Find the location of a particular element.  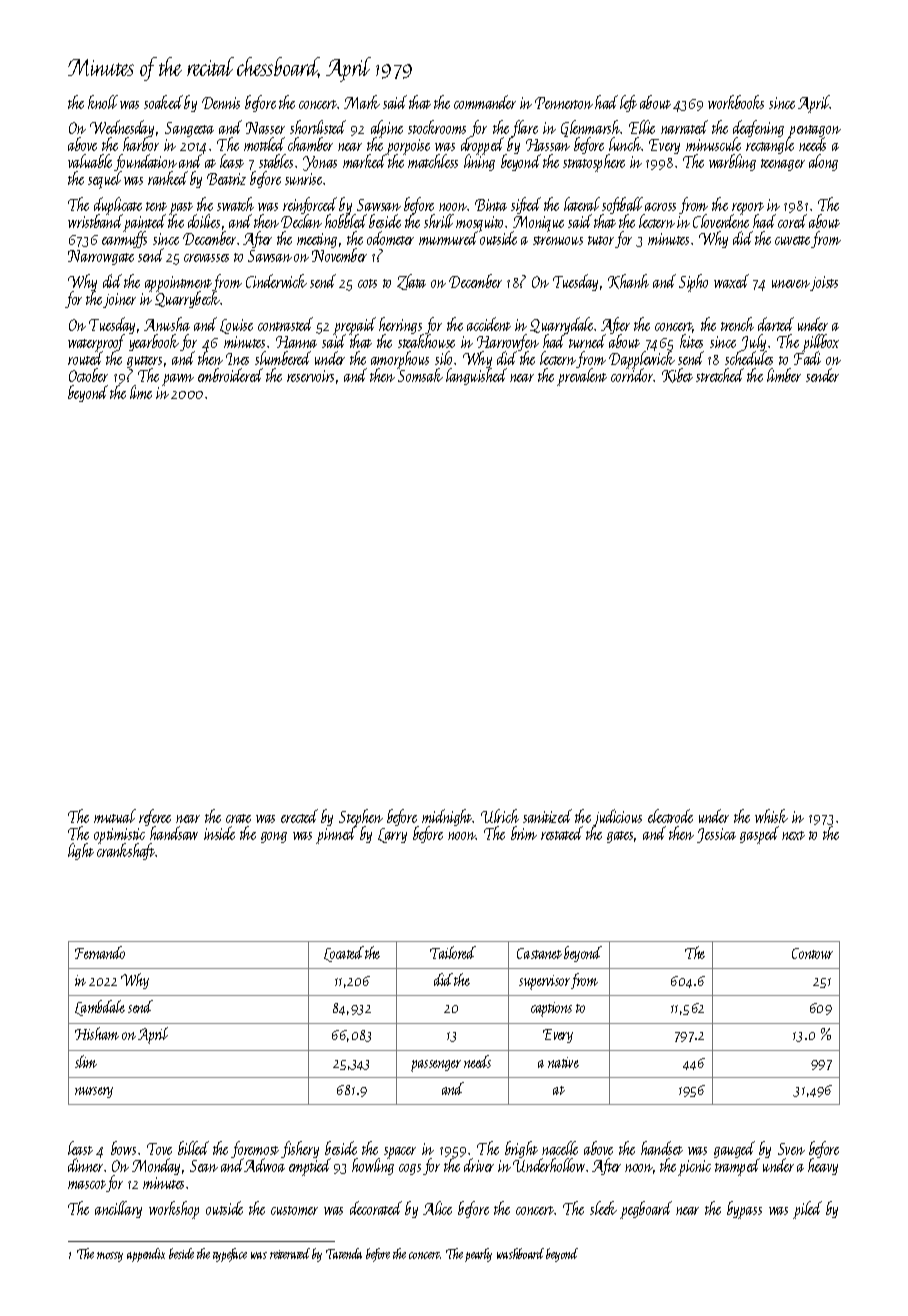

languished is located at coordinates (476, 377).
